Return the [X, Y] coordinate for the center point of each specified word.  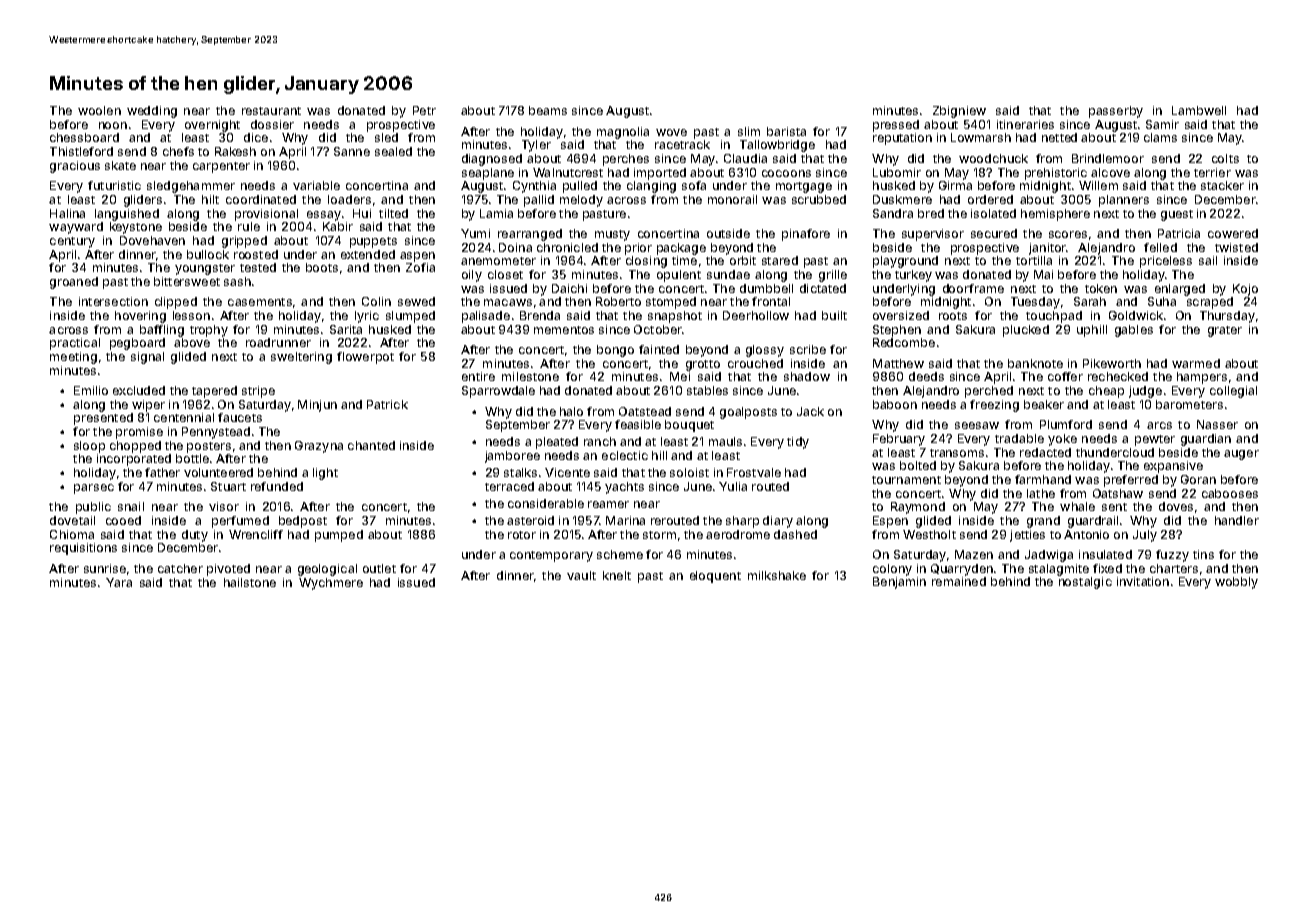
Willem [1098, 185]
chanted [371, 445]
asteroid [530, 520]
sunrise [105, 568]
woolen [99, 110]
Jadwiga [1049, 556]
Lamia [496, 213]
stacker [1222, 185]
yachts [624, 488]
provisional [266, 215]
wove [671, 132]
